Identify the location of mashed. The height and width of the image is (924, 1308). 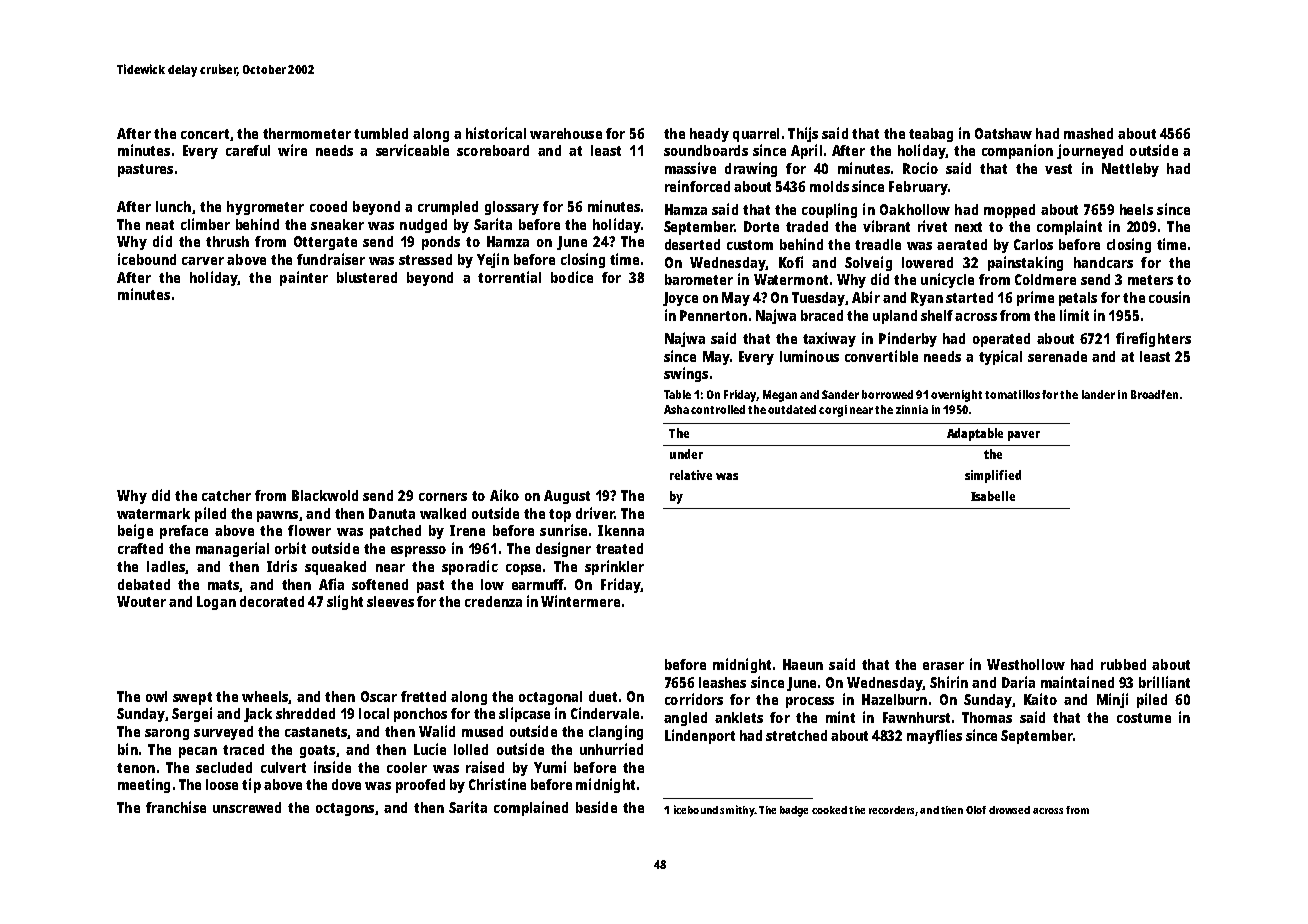
(1088, 133).
